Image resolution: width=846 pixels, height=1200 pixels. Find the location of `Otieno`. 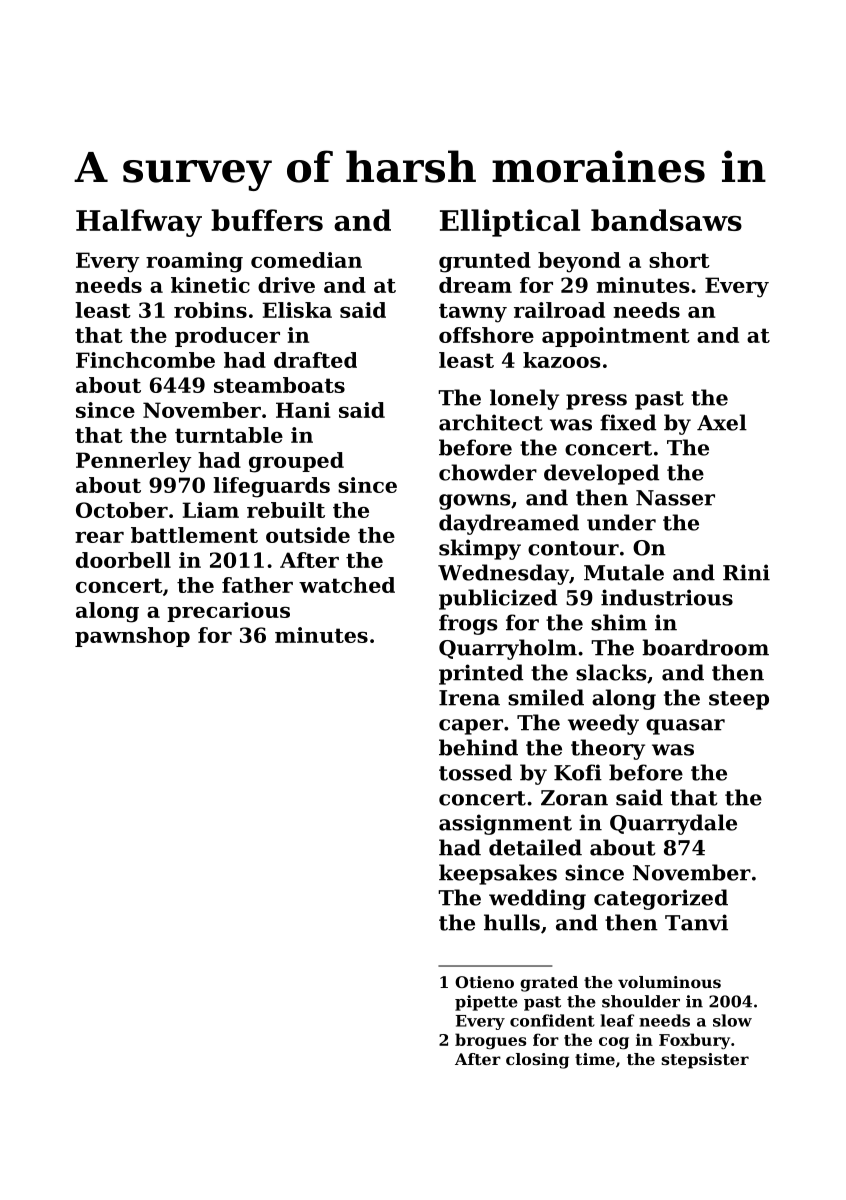

Otieno is located at coordinates (484, 982).
